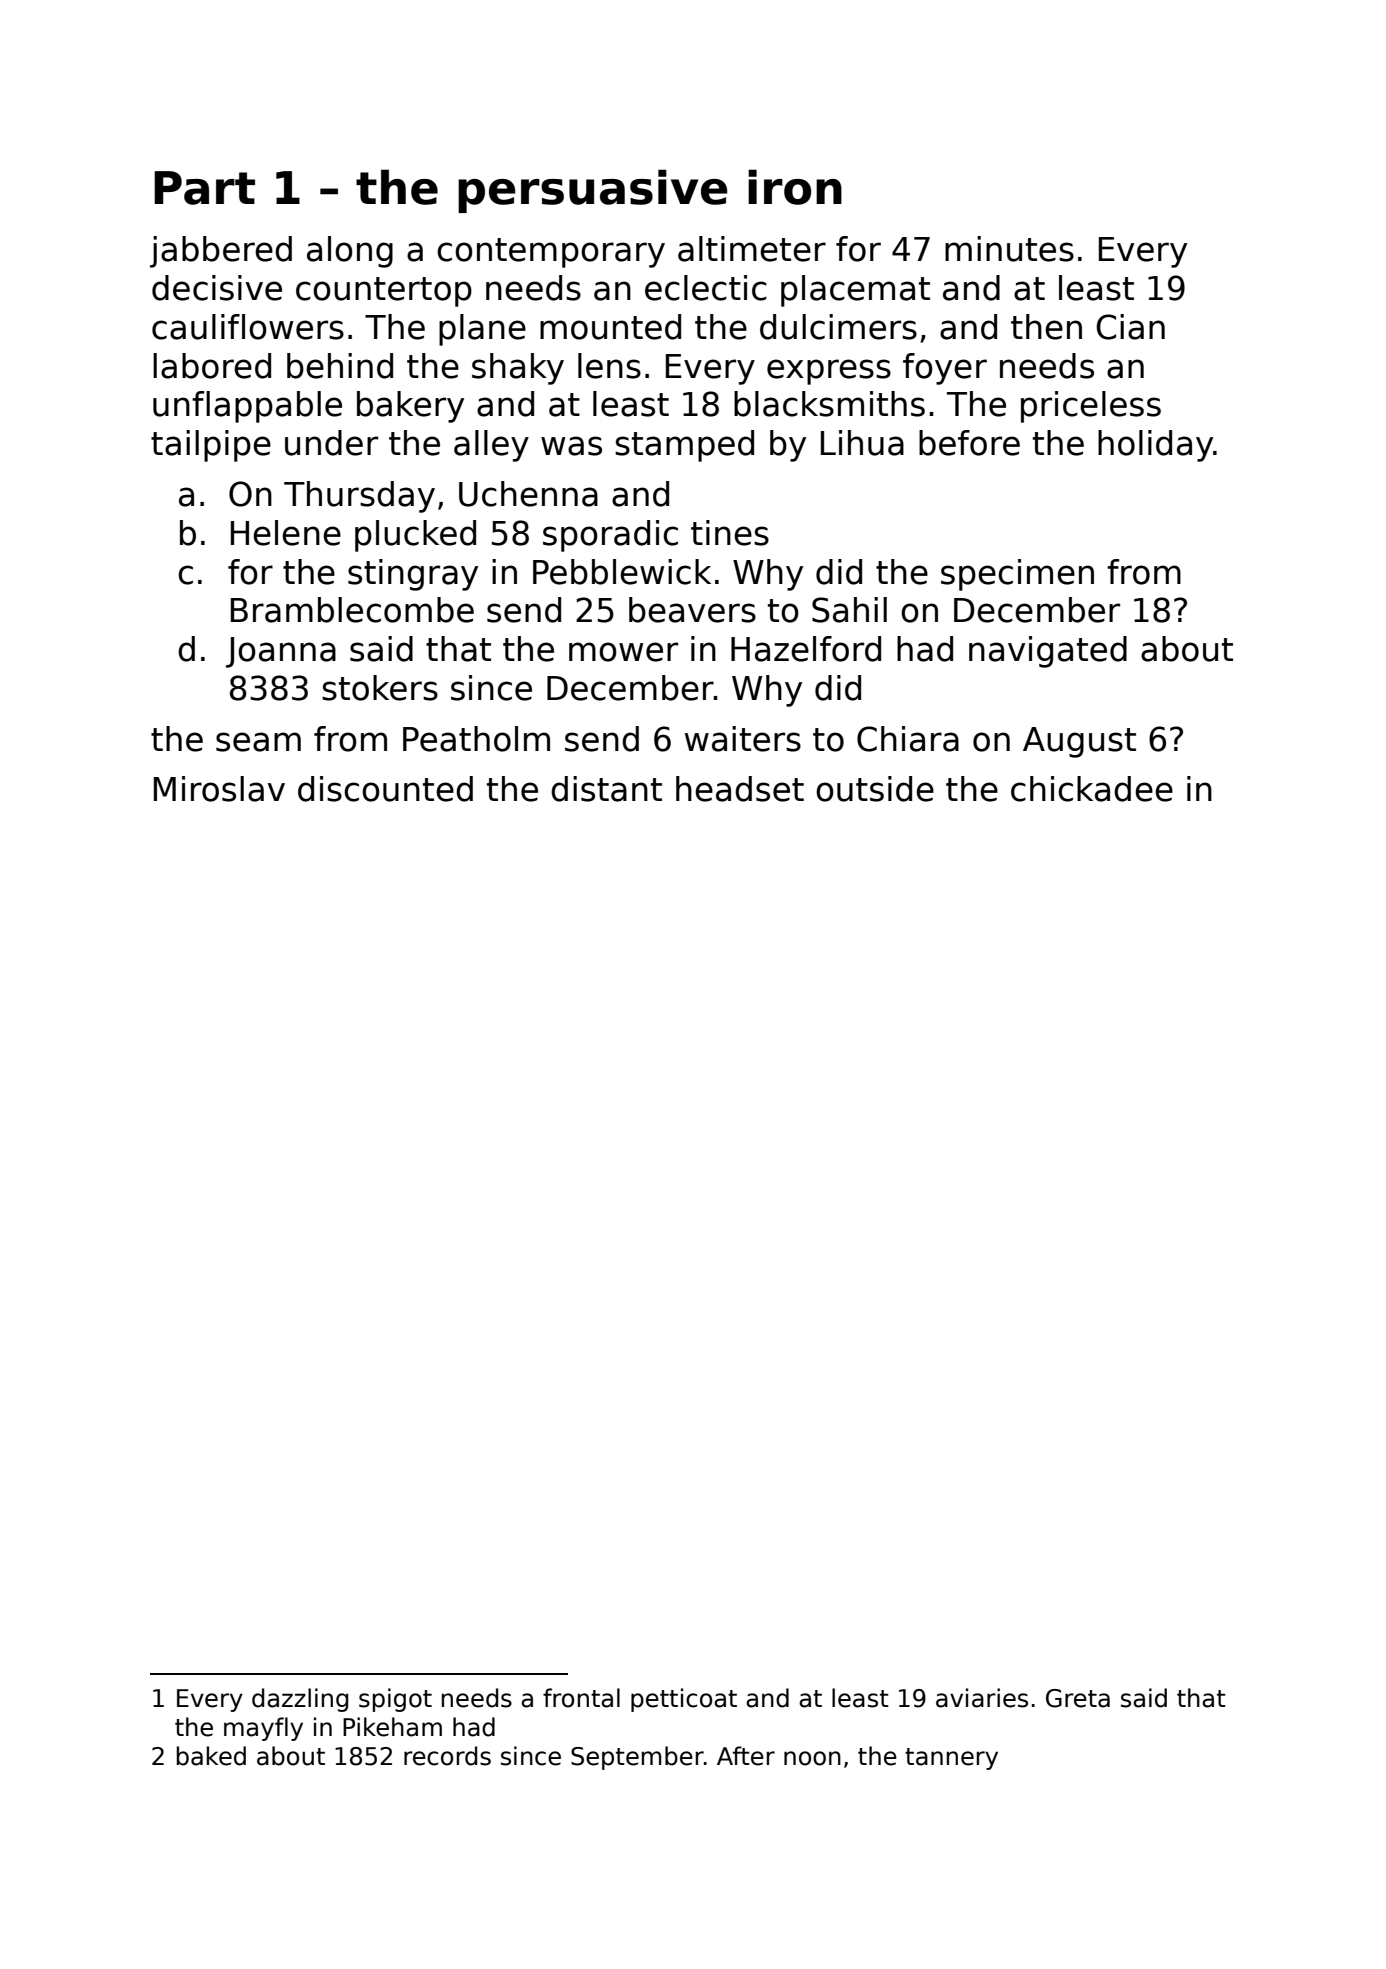  I want to click on records, so click(447, 1756).
